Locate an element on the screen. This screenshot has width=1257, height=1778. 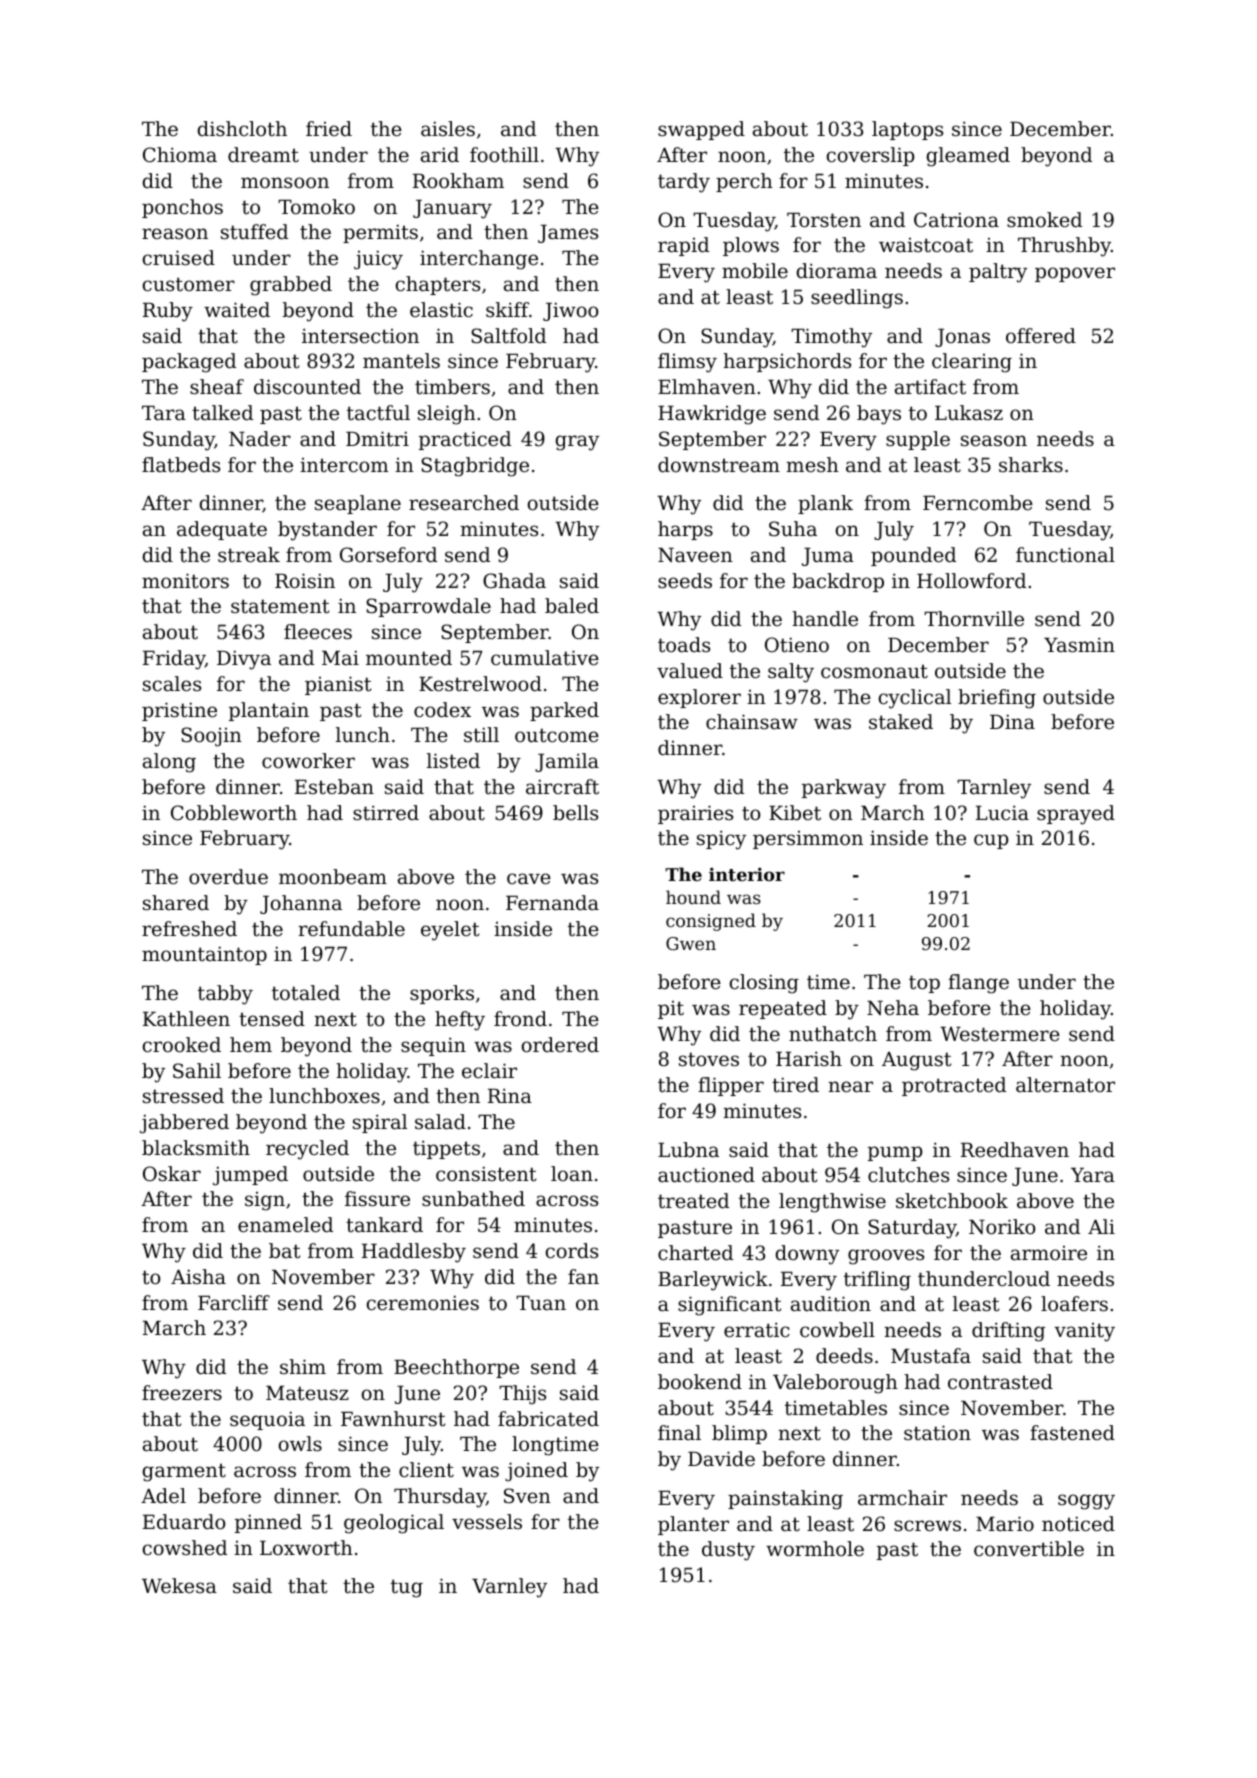
wormhole is located at coordinates (815, 1548).
